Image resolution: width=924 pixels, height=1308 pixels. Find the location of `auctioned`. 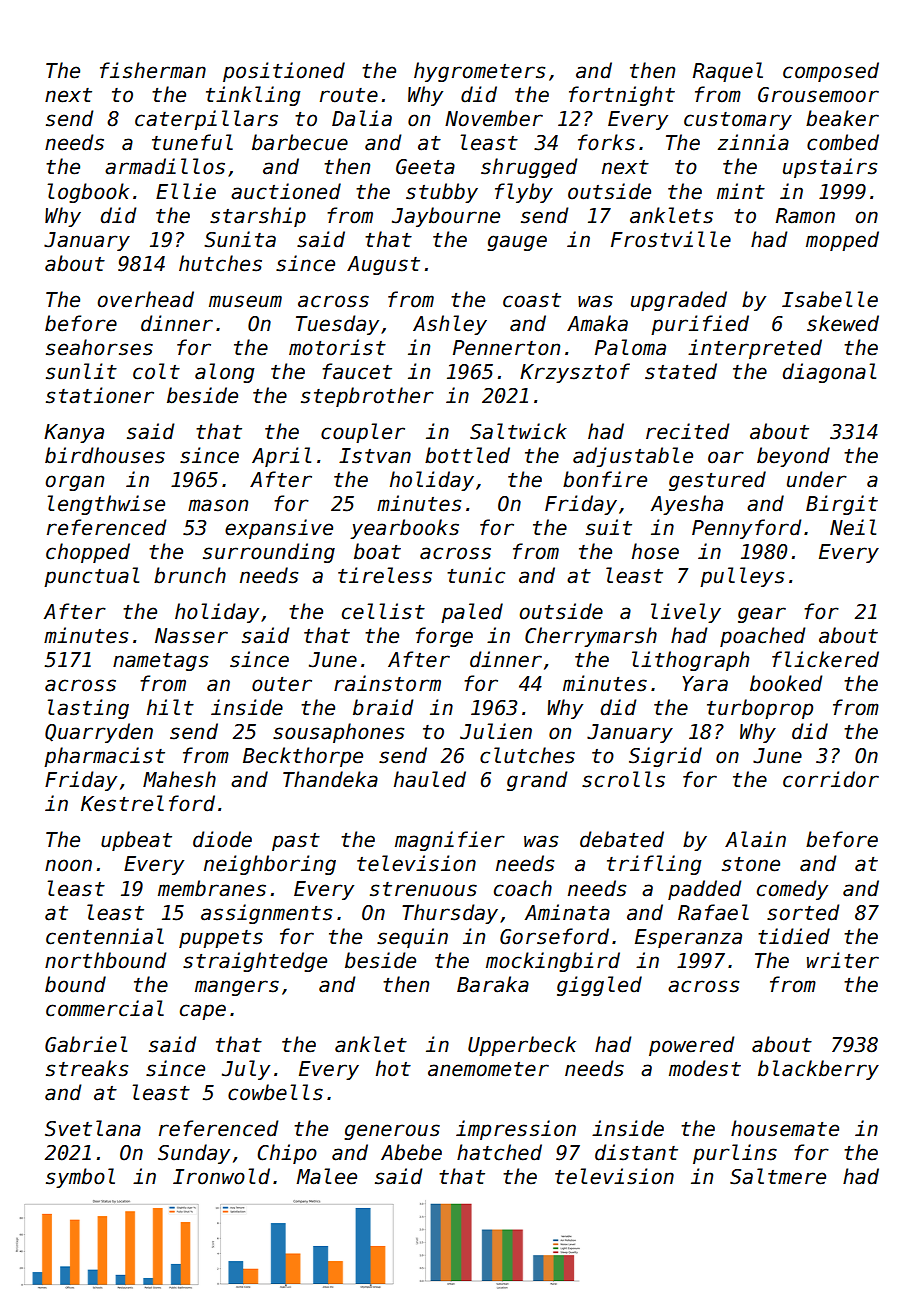

auctioned is located at coordinates (286, 191).
